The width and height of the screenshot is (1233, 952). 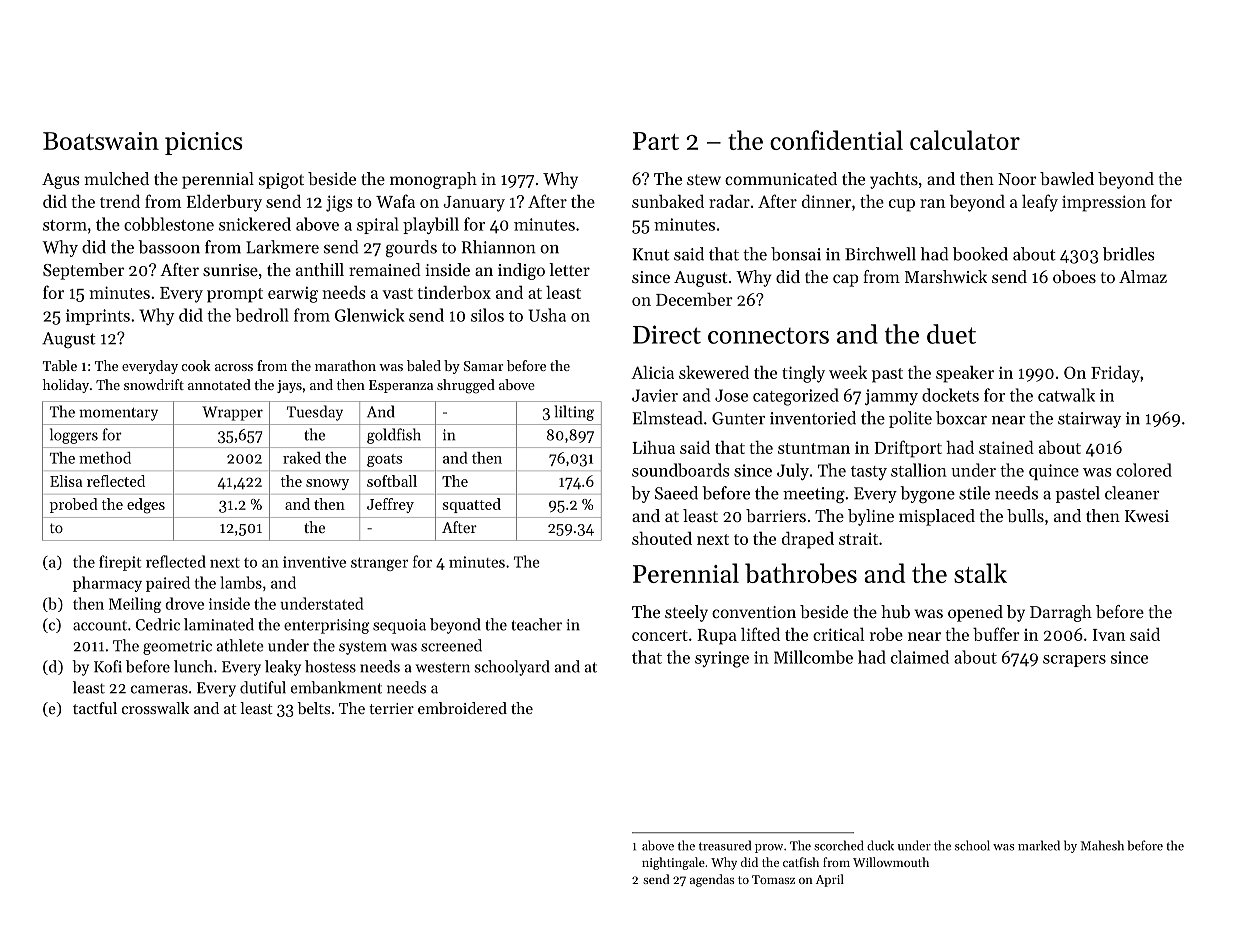 I want to click on calculator, so click(x=965, y=140).
